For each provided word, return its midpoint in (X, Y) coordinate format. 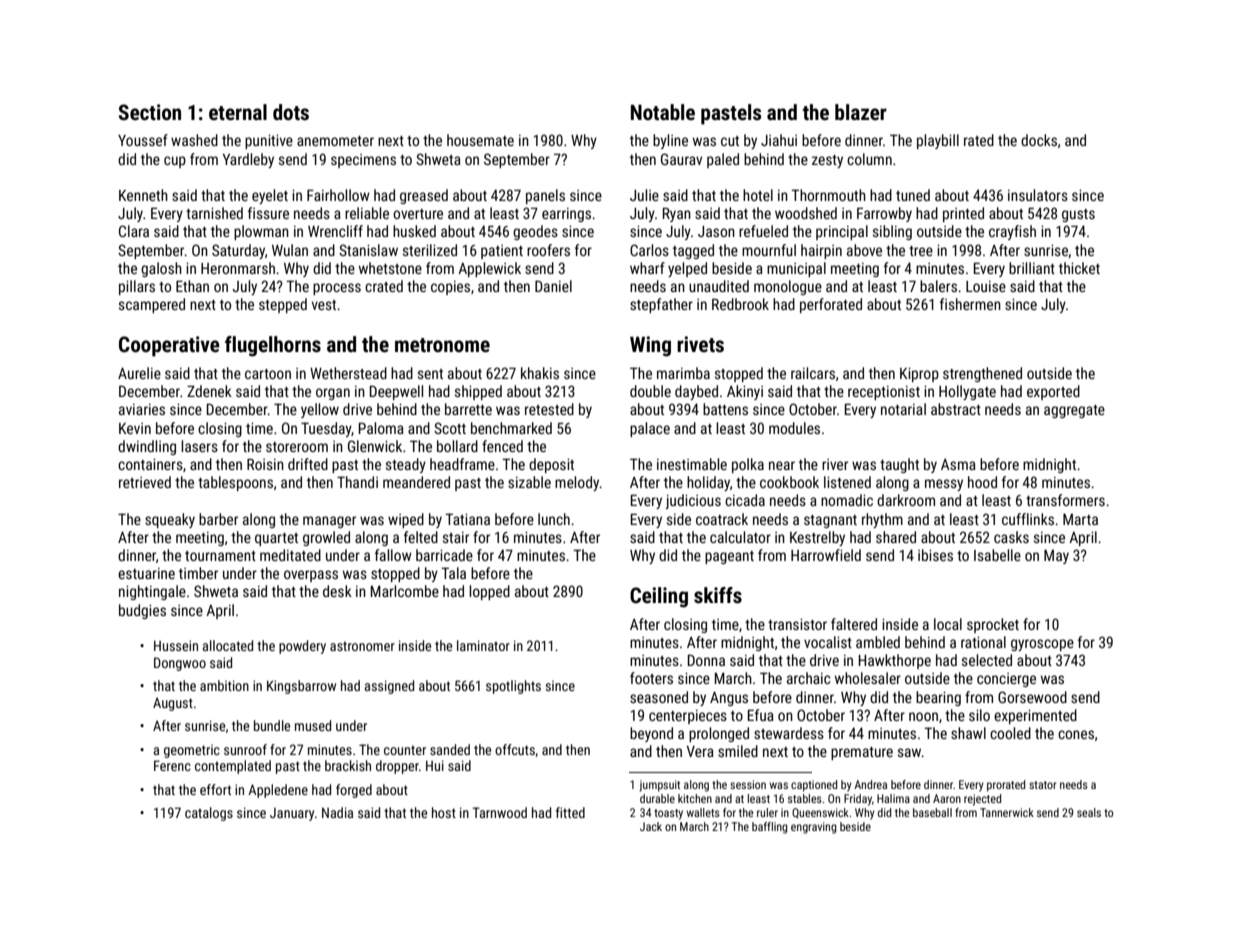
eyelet (270, 196)
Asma (958, 464)
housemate (480, 140)
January (292, 814)
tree (921, 251)
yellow (320, 410)
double (650, 391)
